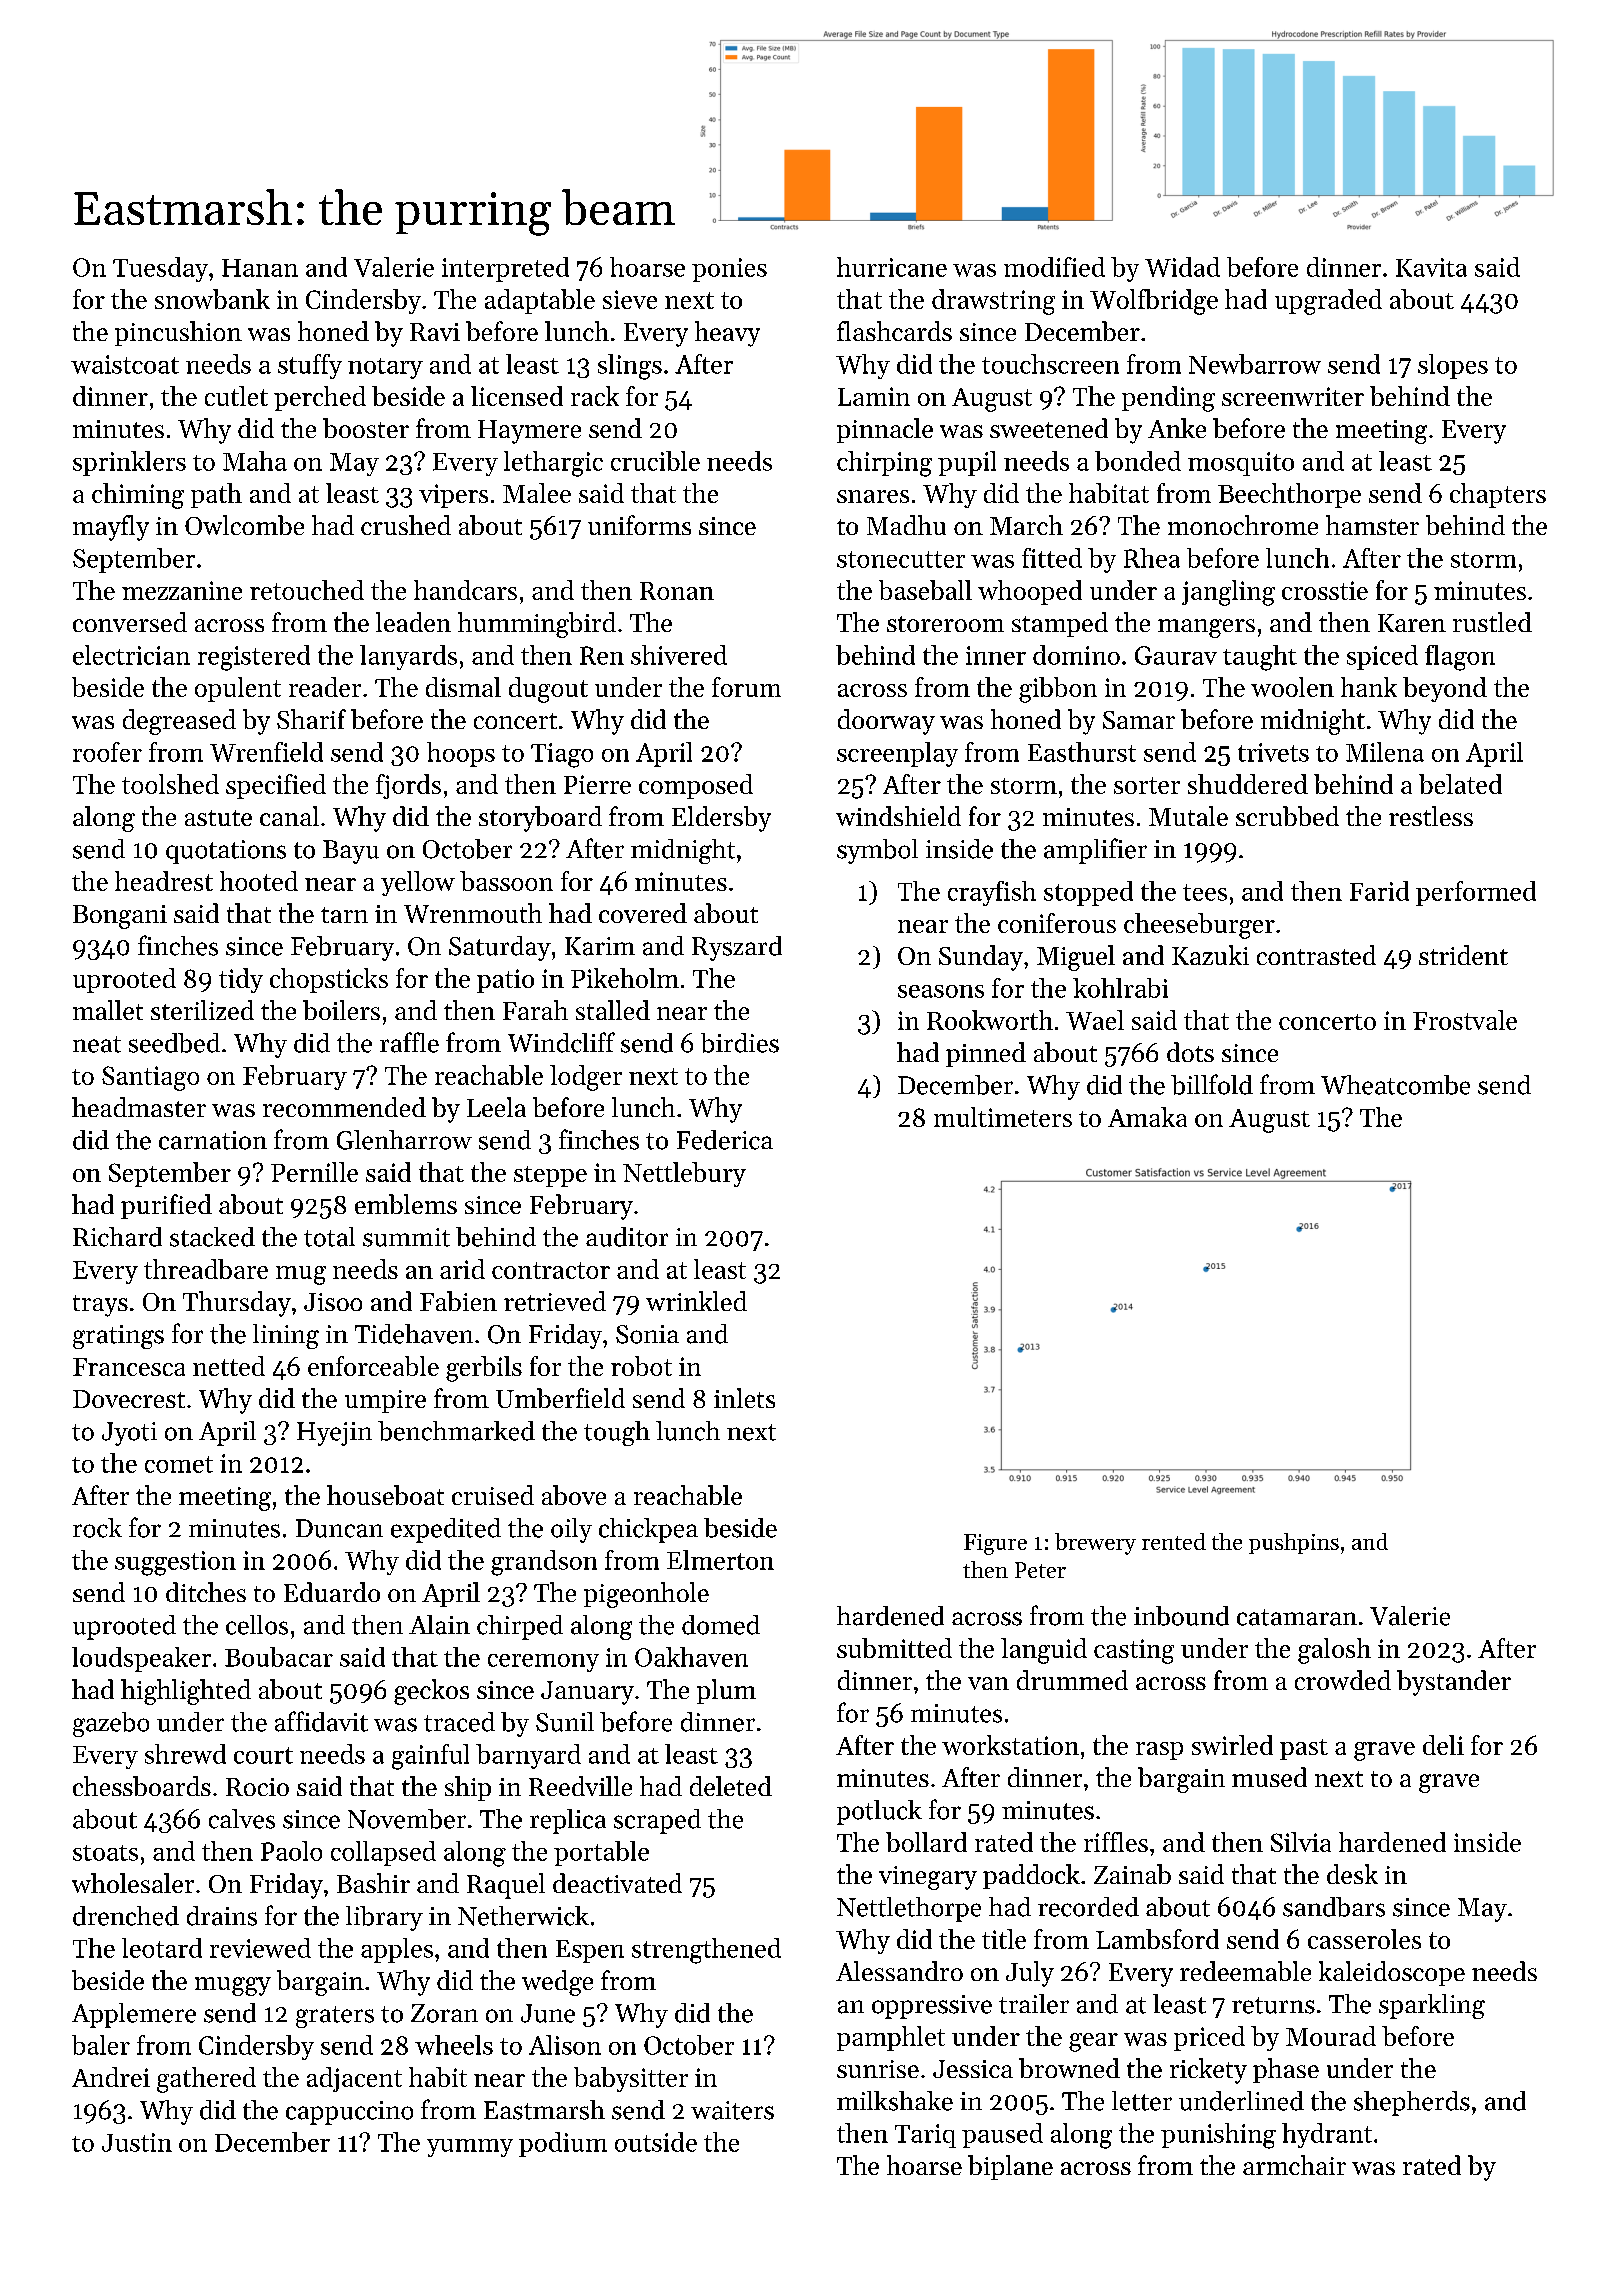  What do you see at coordinates (1460, 784) in the screenshot?
I see `belated` at bounding box center [1460, 784].
